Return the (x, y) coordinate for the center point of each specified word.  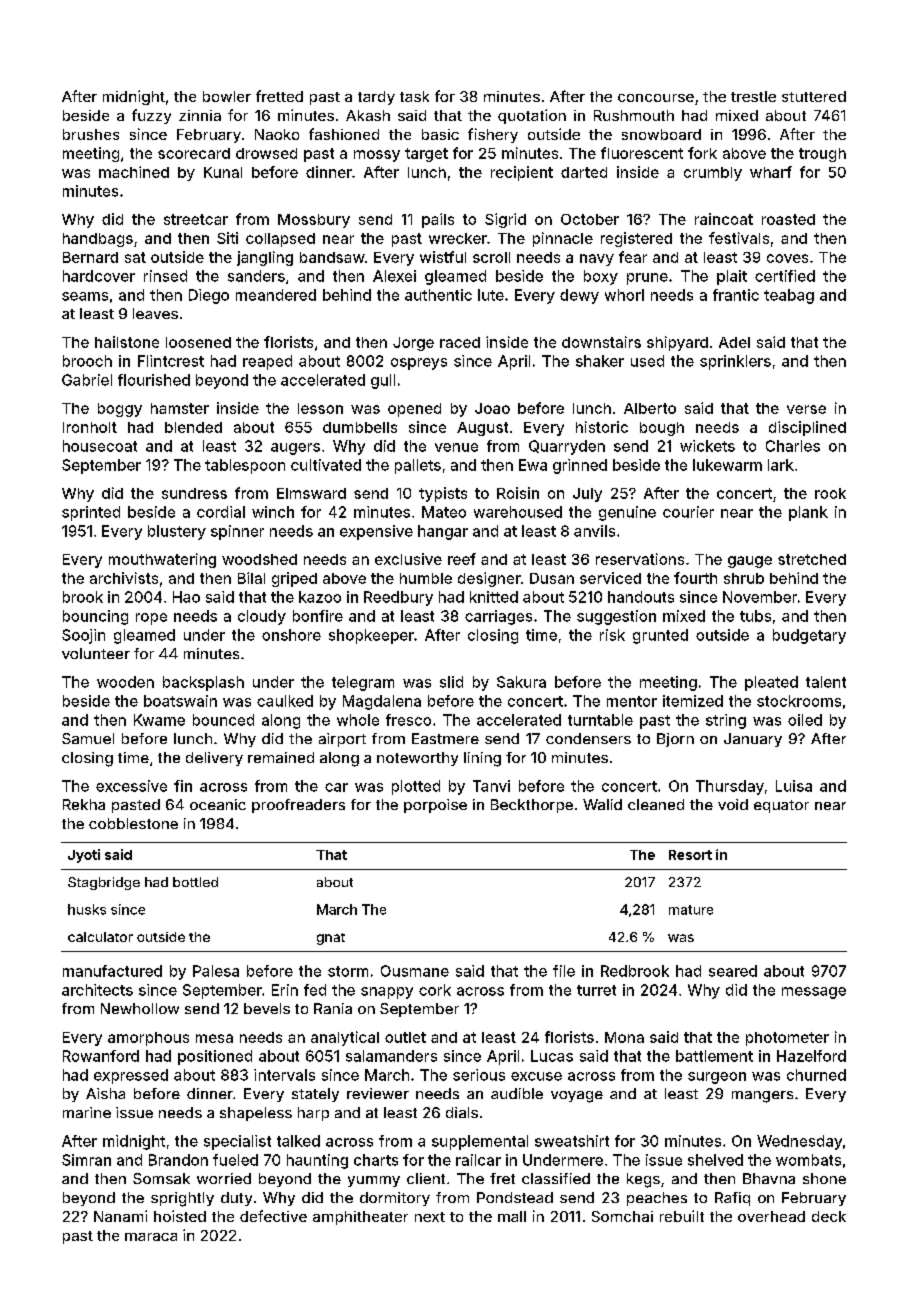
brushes (91, 134)
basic (440, 134)
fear (633, 257)
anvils (594, 531)
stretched (812, 559)
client (426, 1178)
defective (273, 1216)
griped (294, 579)
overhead (771, 1216)
